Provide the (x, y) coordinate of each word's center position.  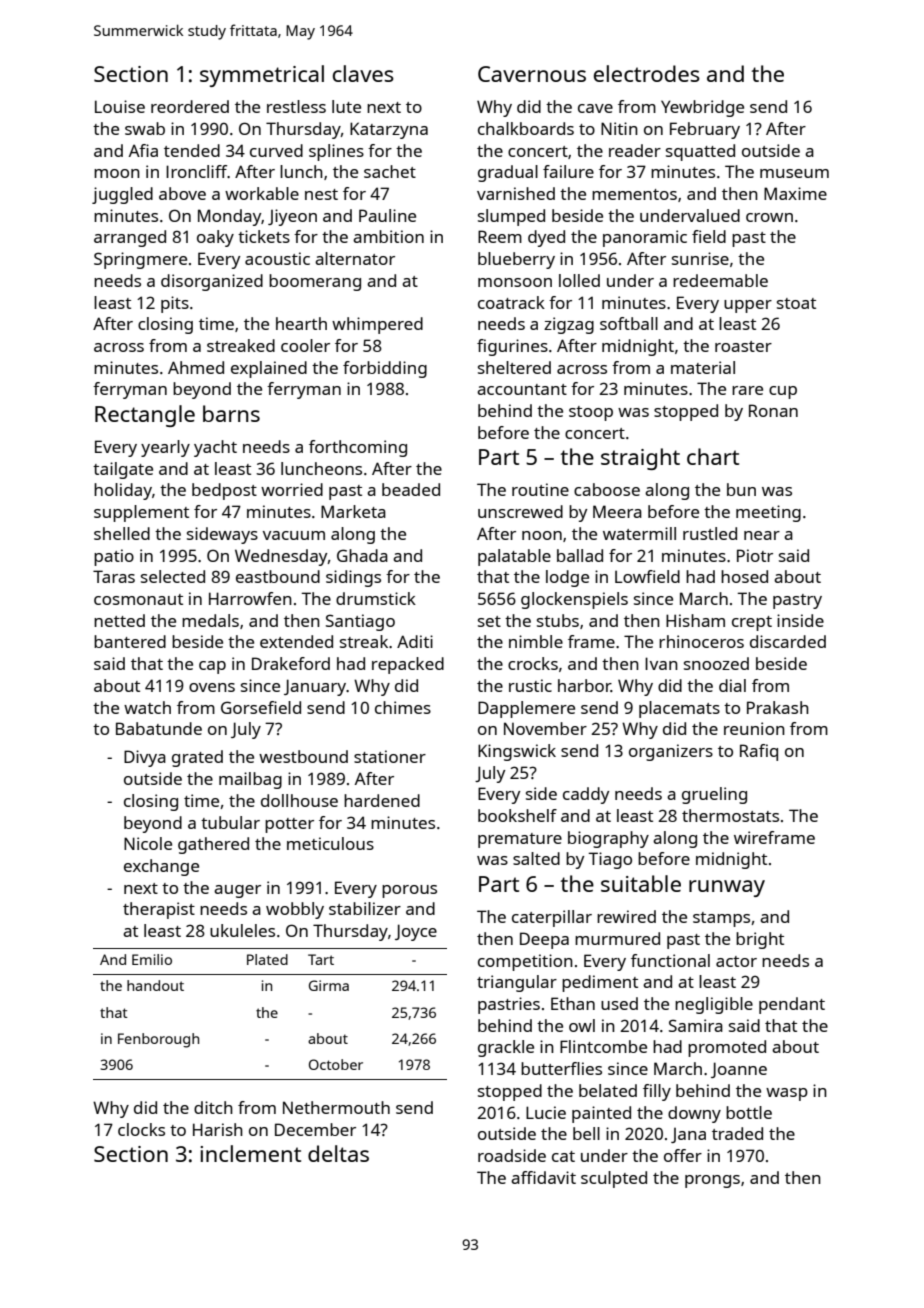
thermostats (730, 815)
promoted (727, 1048)
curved (276, 150)
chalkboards (526, 128)
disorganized (212, 282)
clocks (141, 1129)
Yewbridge (702, 108)
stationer (390, 756)
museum (794, 173)
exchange (161, 867)
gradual (508, 173)
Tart (321, 959)
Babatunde (159, 728)
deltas (338, 1153)
